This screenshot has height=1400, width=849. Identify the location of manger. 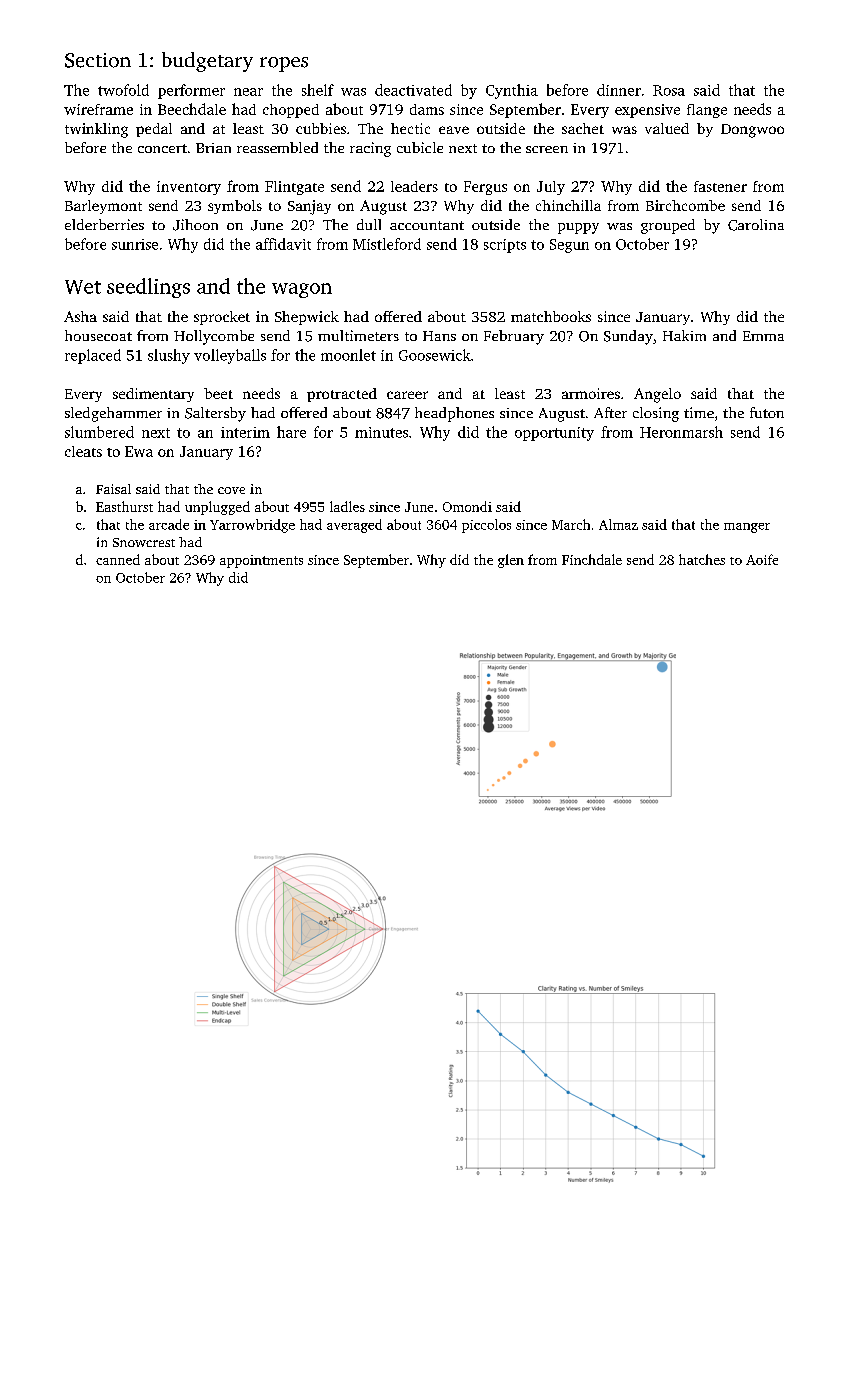
(747, 528).
